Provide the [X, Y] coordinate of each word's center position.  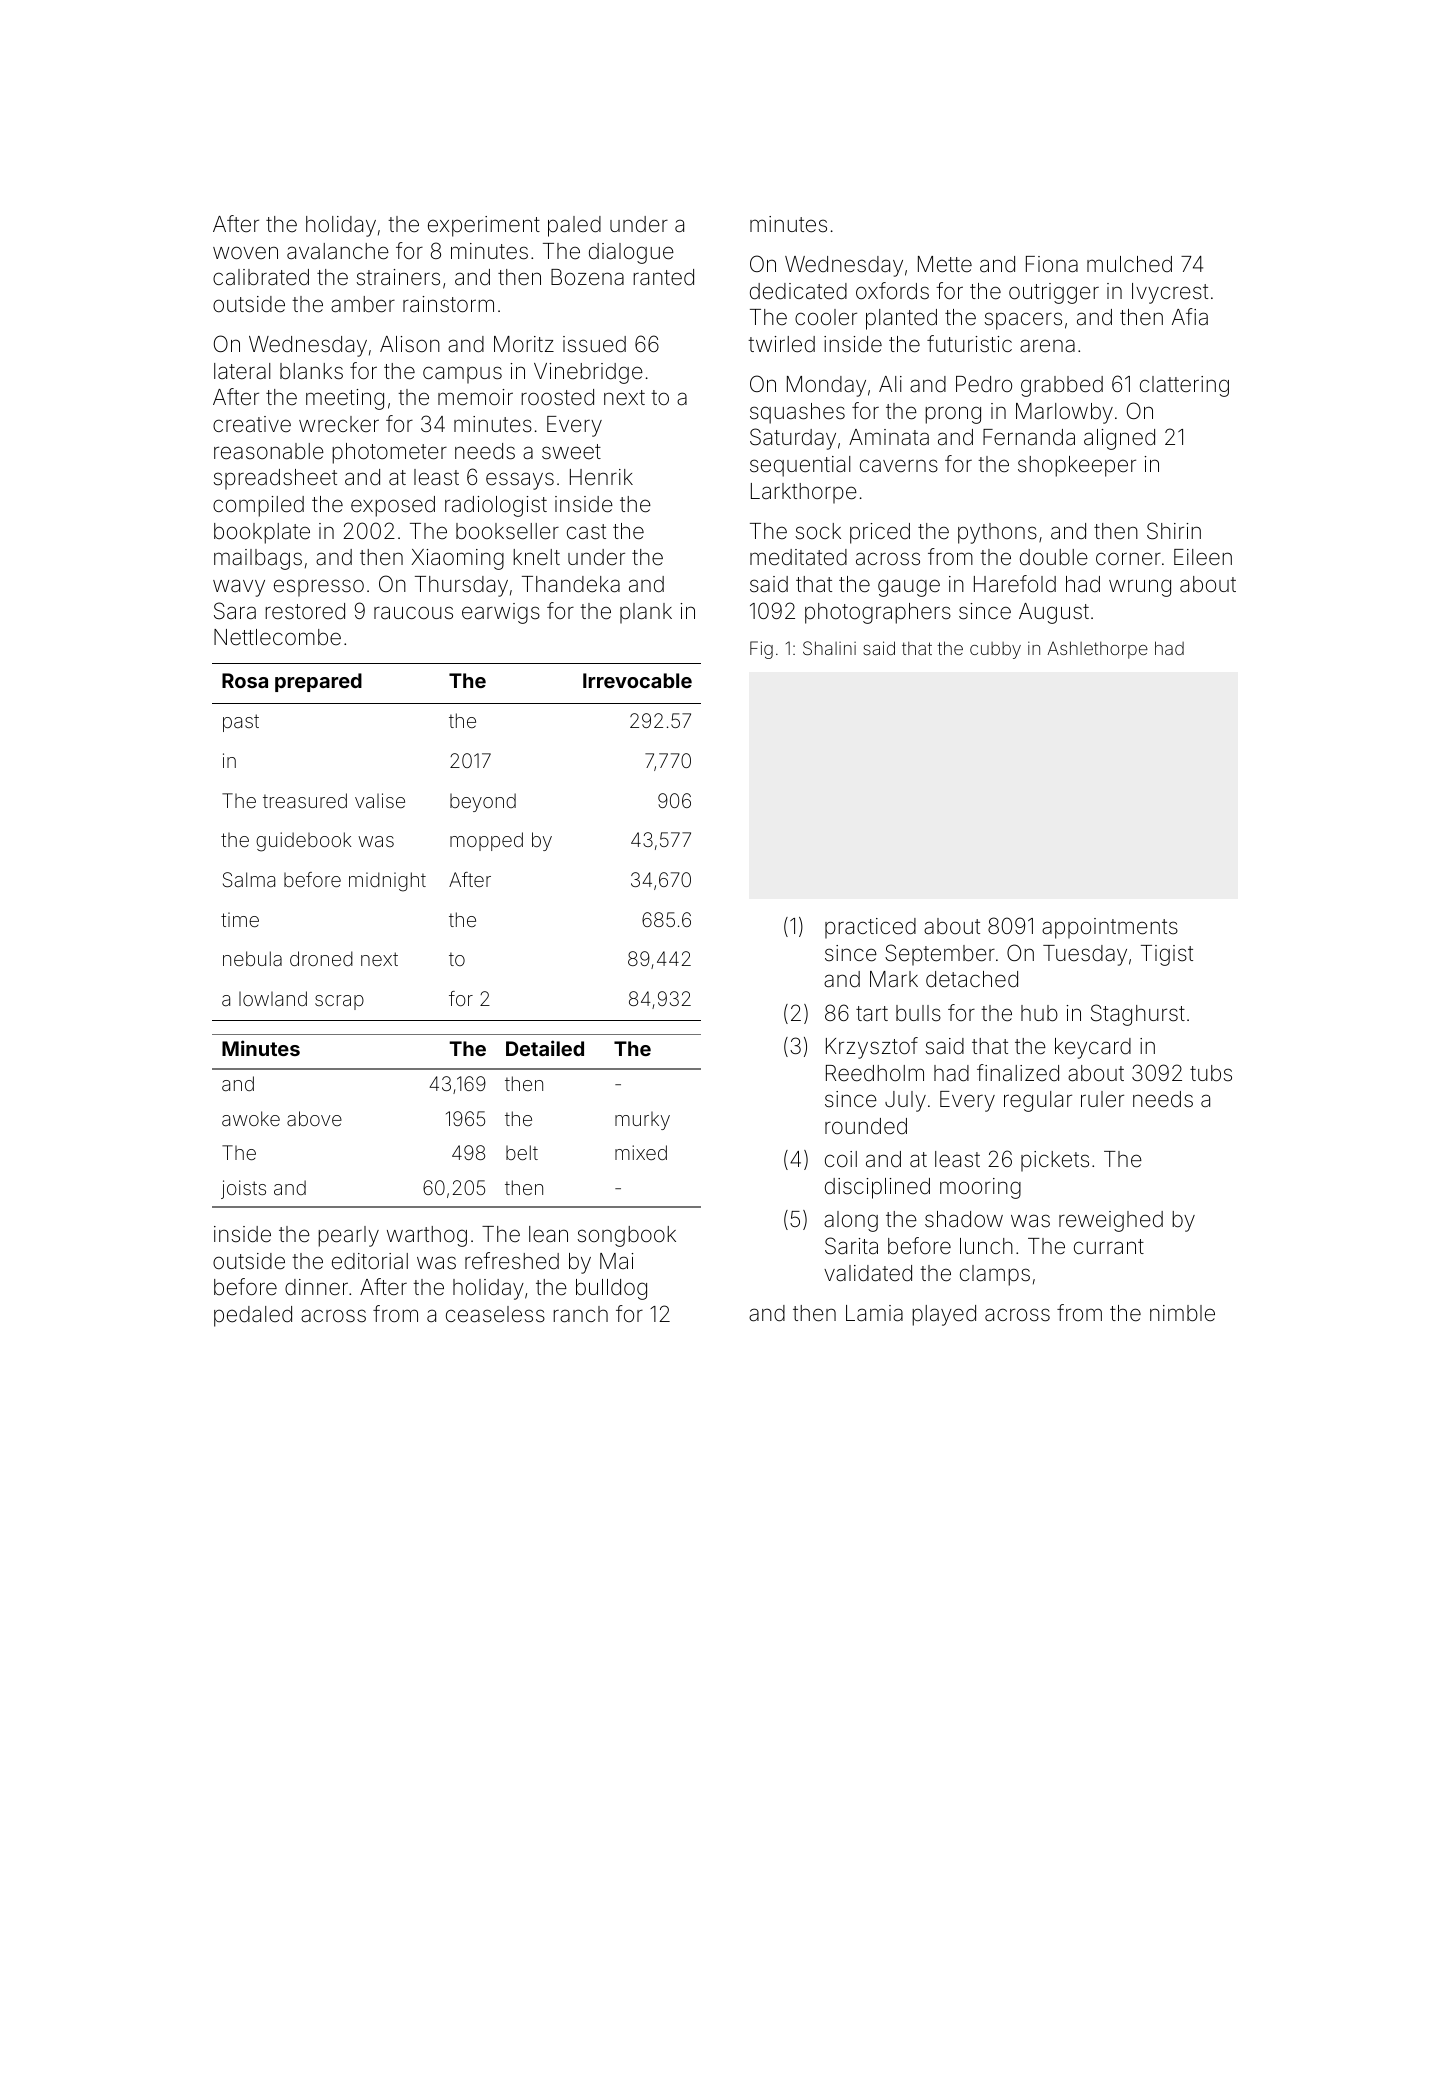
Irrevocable [637, 680]
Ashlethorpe [1097, 650]
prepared [318, 682]
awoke [251, 1118]
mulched [1129, 264]
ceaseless [495, 1314]
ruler [1102, 1099]
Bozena [587, 277]
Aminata [889, 437]
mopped [486, 841]
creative [252, 424]
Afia [1190, 317]
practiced [870, 928]
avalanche [338, 251]
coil [841, 1159]
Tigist [1167, 955]
